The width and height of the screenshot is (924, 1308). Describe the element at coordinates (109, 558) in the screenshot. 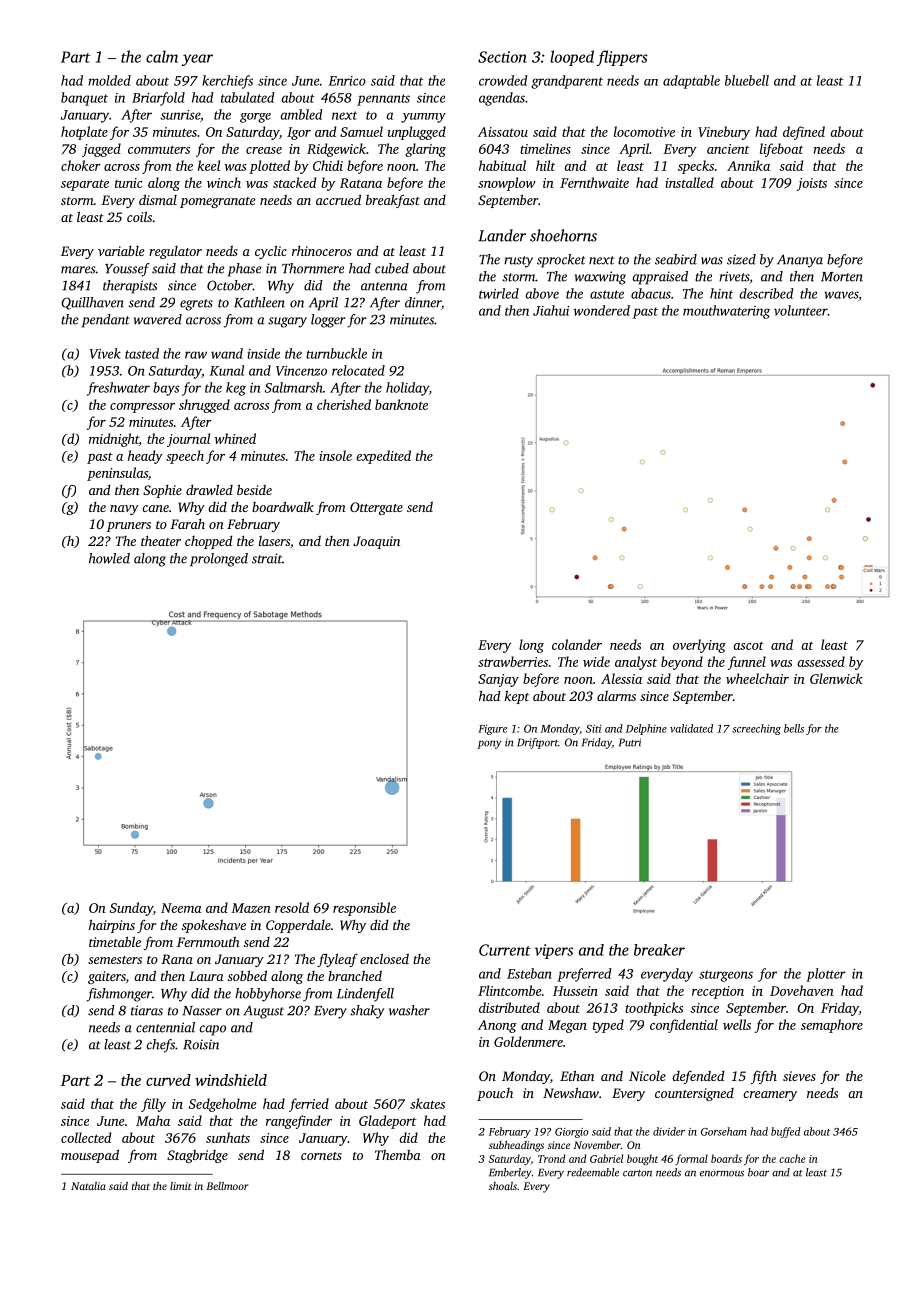

I see `howled` at that location.
